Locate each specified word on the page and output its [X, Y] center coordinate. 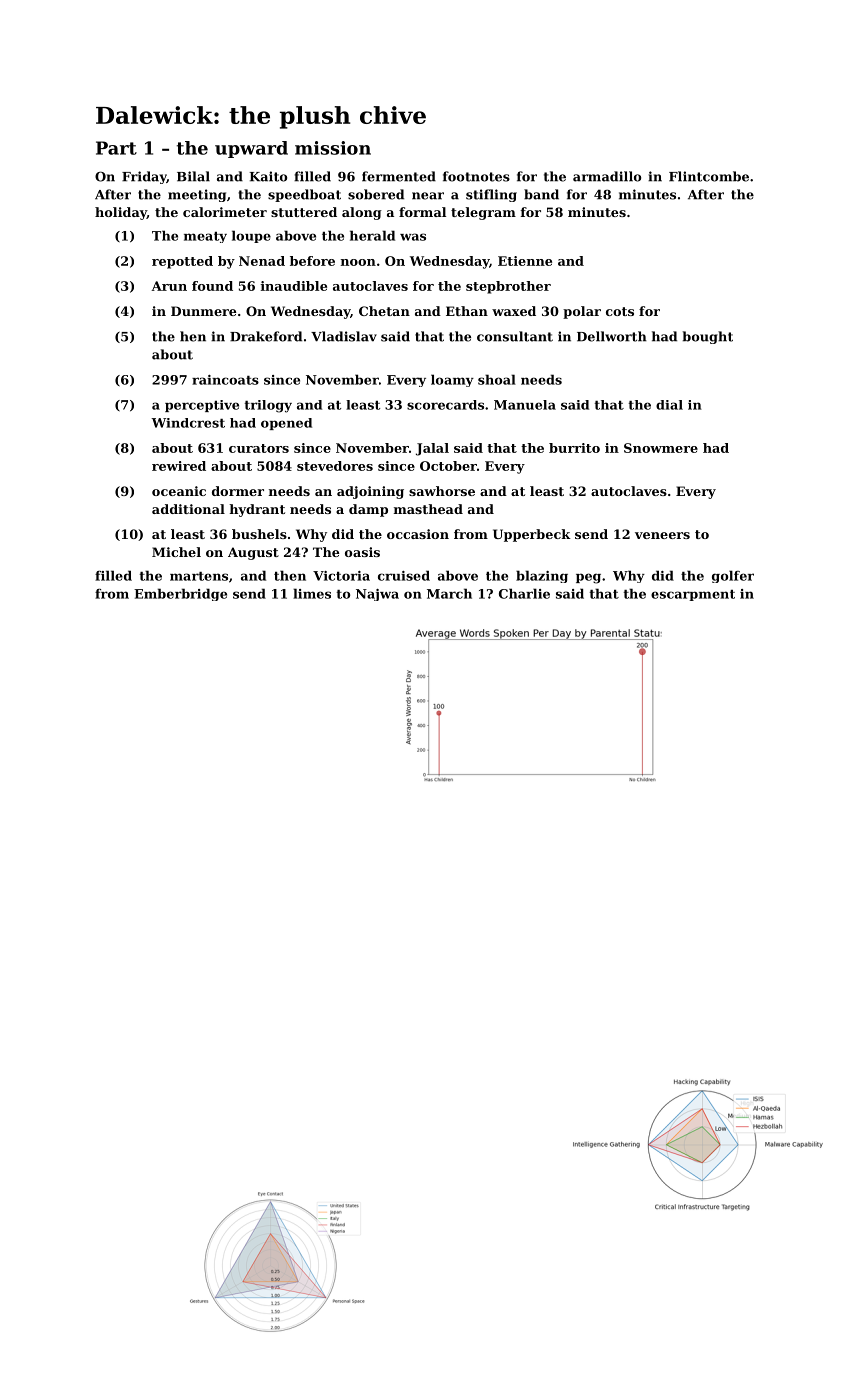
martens [199, 576]
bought [708, 337]
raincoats [225, 380]
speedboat [304, 195]
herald [372, 235]
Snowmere [661, 448]
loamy [452, 380]
